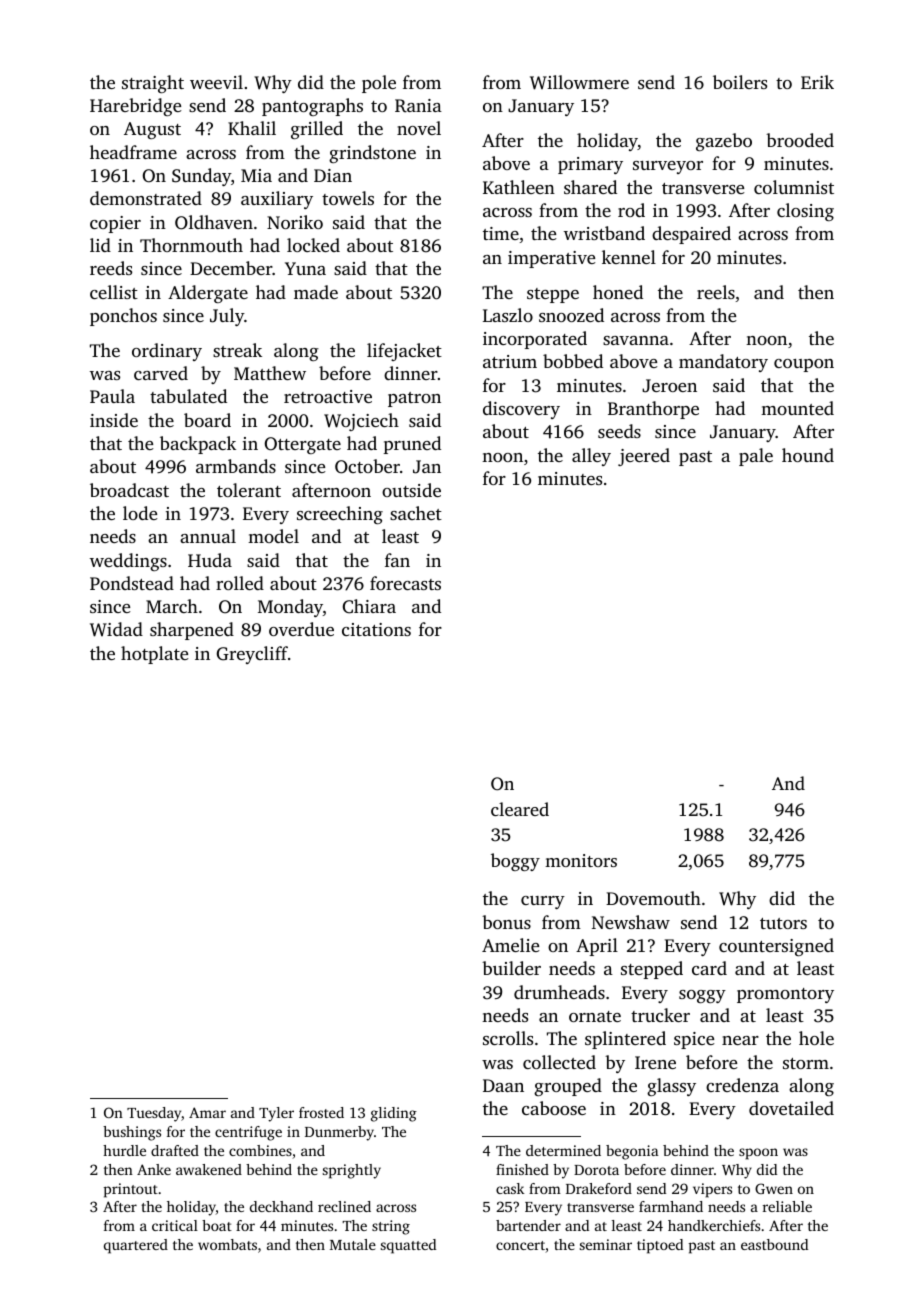 Image resolution: width=924 pixels, height=1308 pixels. Describe the element at coordinates (508, 315) in the page. I see `Laszlo` at that location.
